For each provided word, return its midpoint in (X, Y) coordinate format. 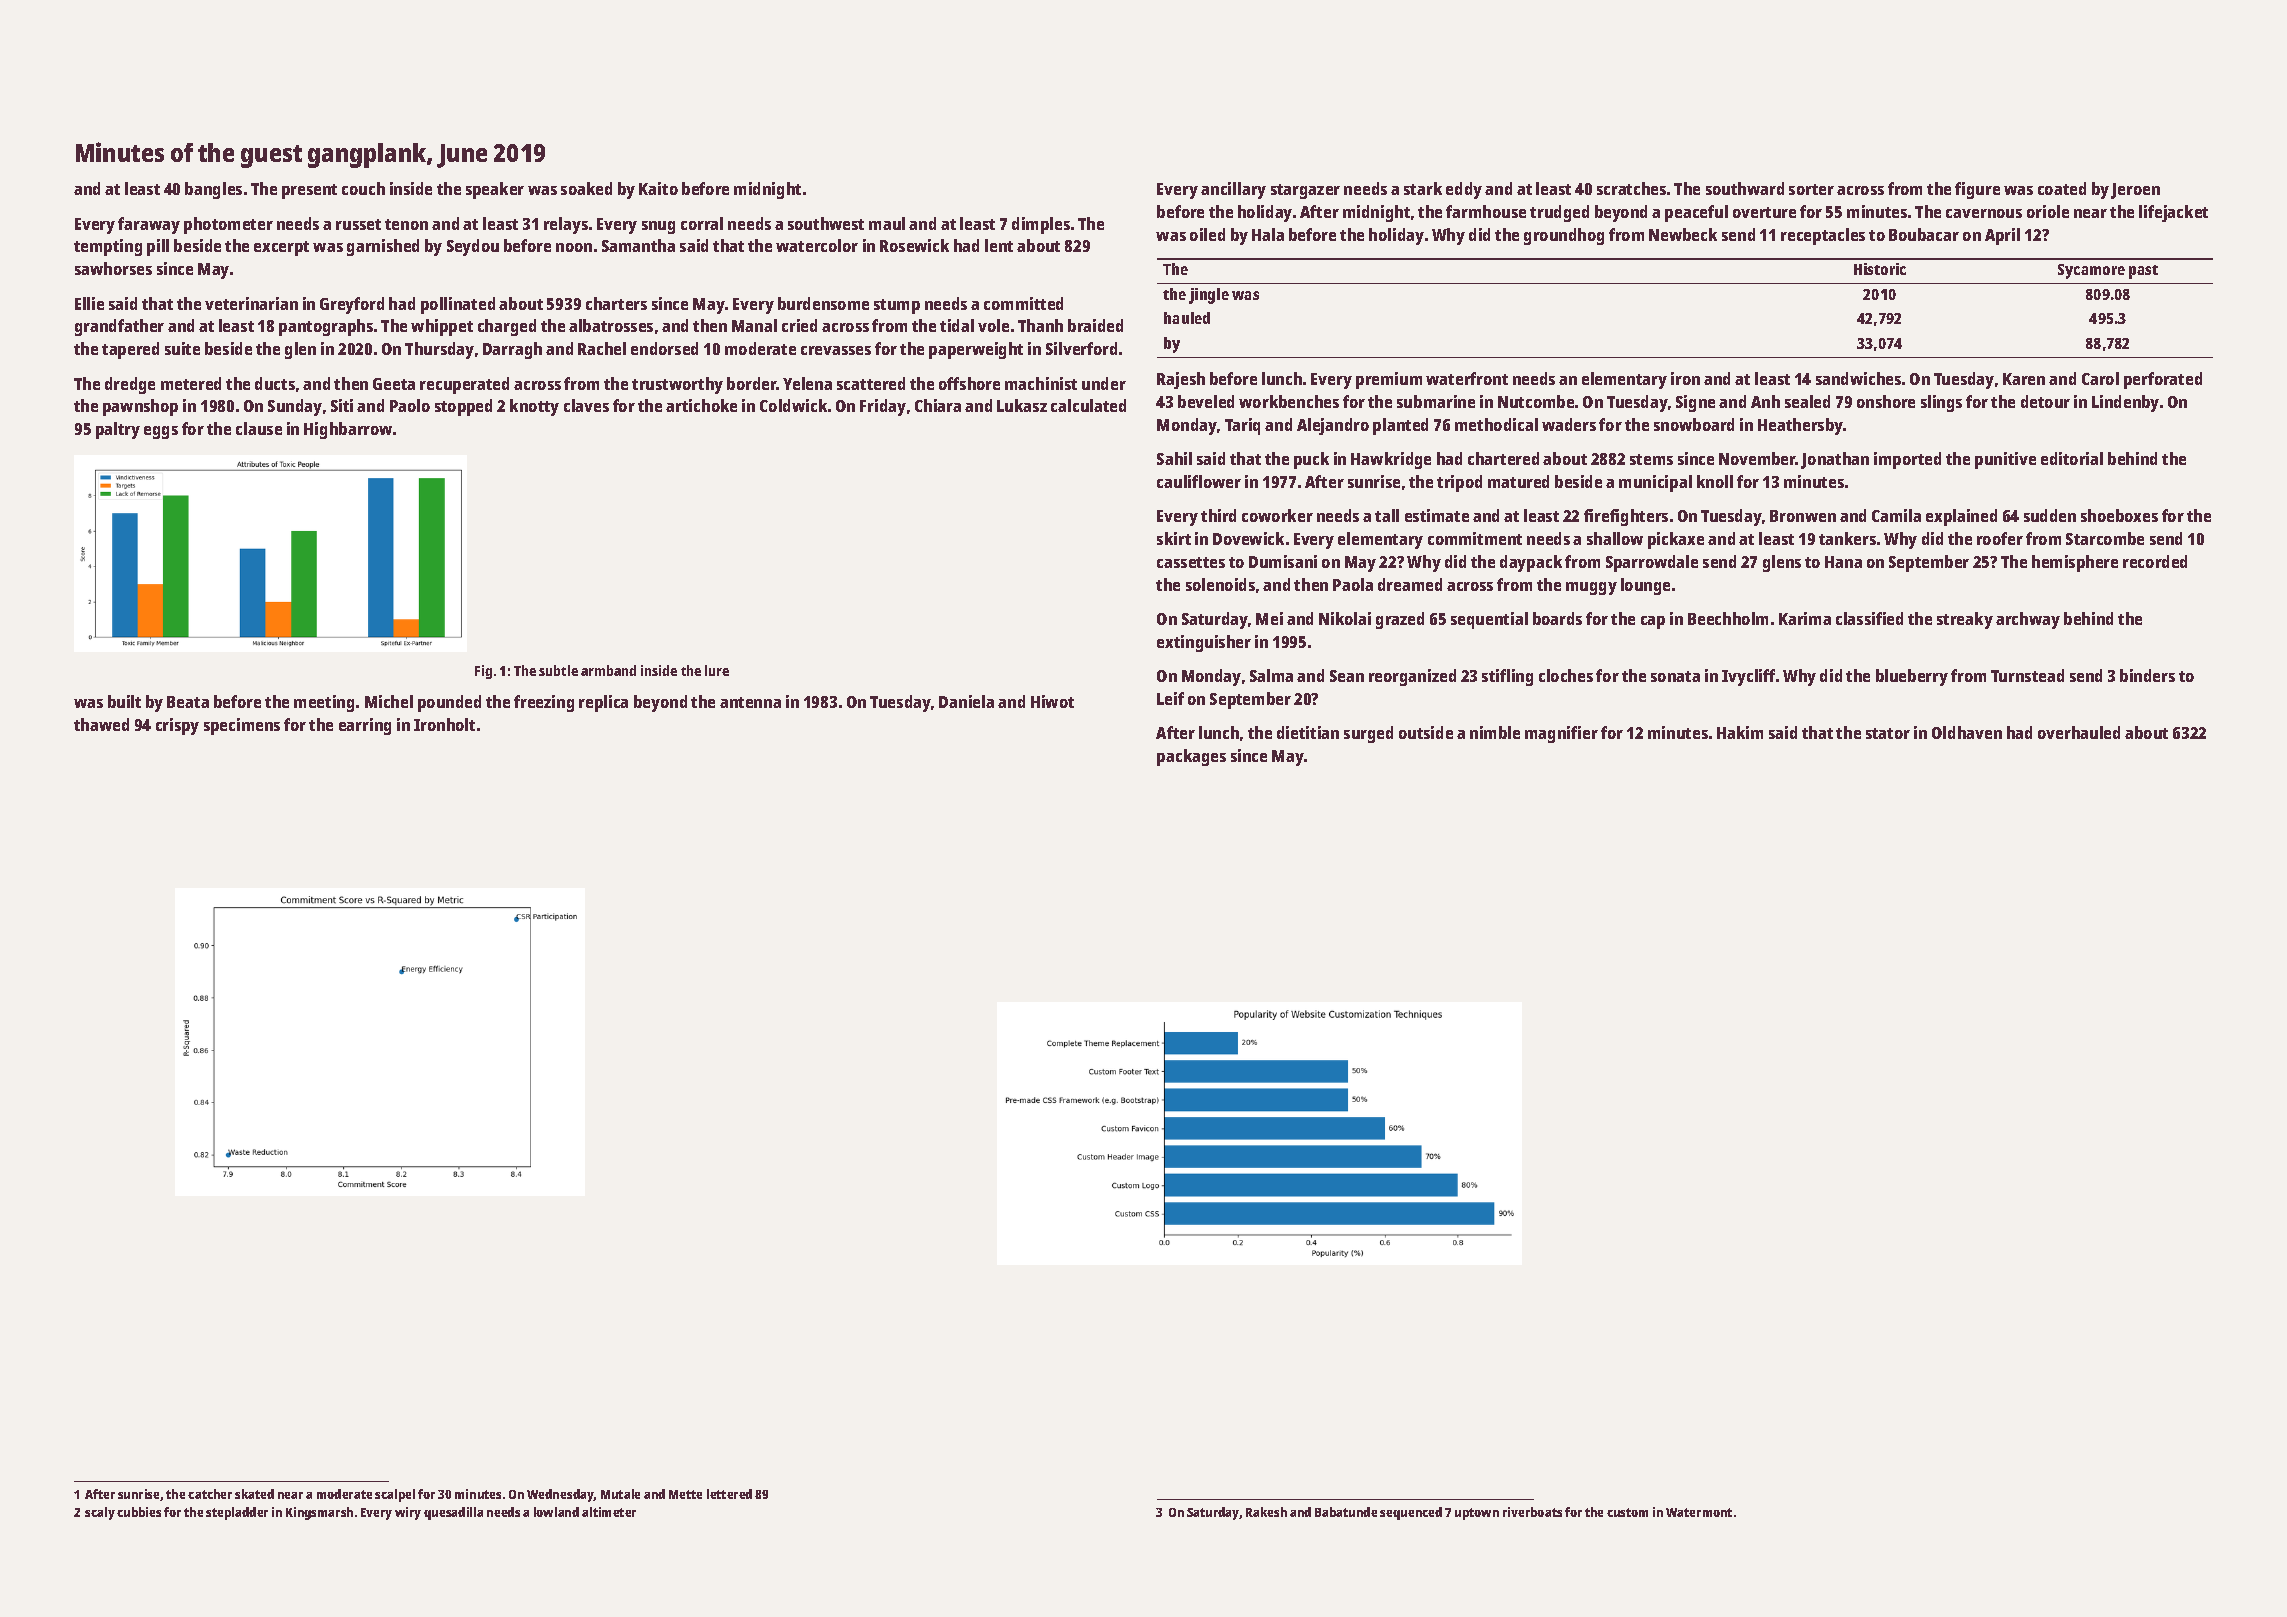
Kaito (658, 188)
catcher (210, 1494)
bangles (213, 190)
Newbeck (1683, 234)
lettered (729, 1494)
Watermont (1699, 1512)
